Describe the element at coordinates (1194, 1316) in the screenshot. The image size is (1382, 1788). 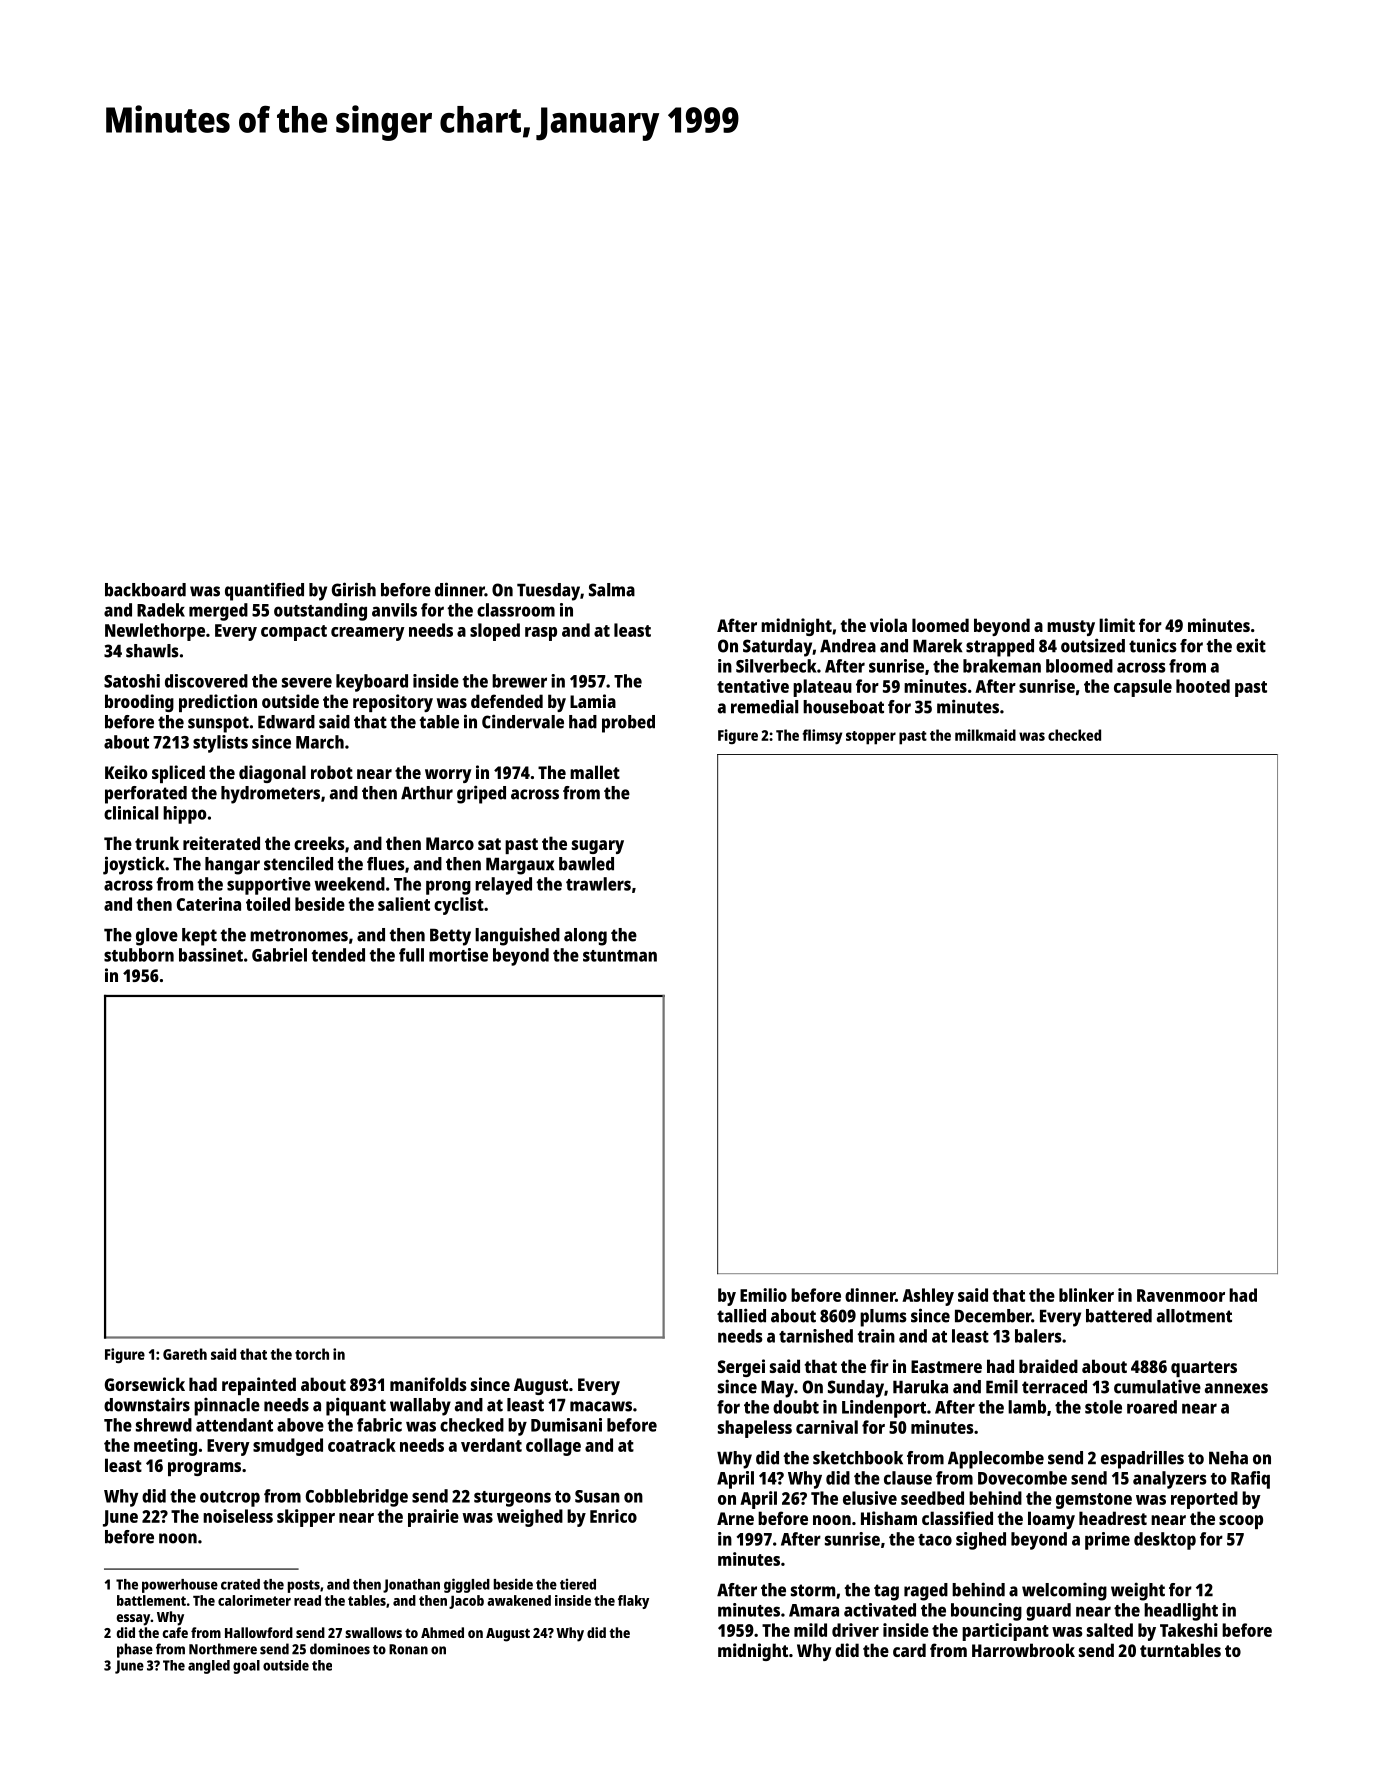
I see `allotment` at that location.
